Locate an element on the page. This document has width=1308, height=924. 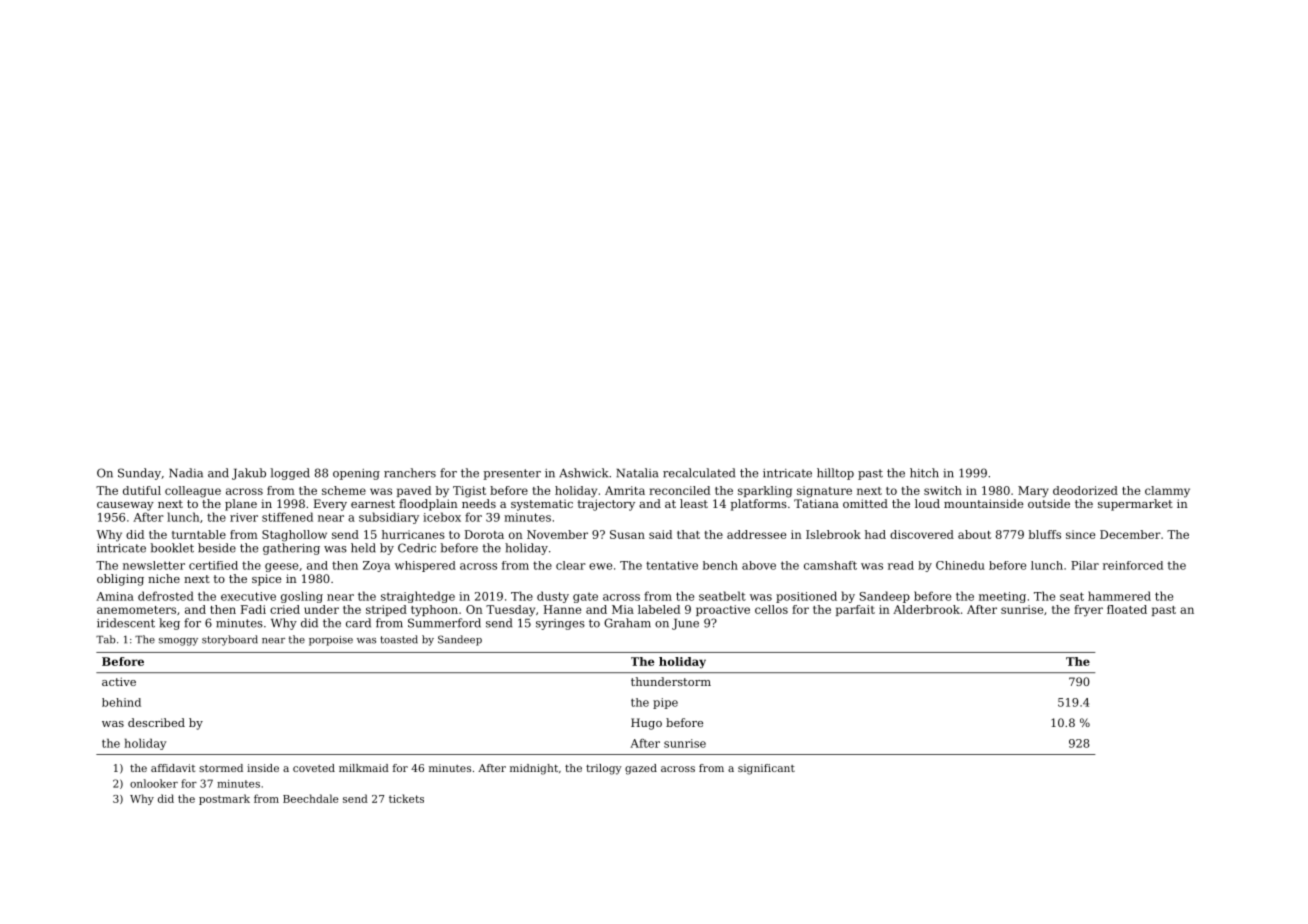
smoggy is located at coordinates (178, 642).
